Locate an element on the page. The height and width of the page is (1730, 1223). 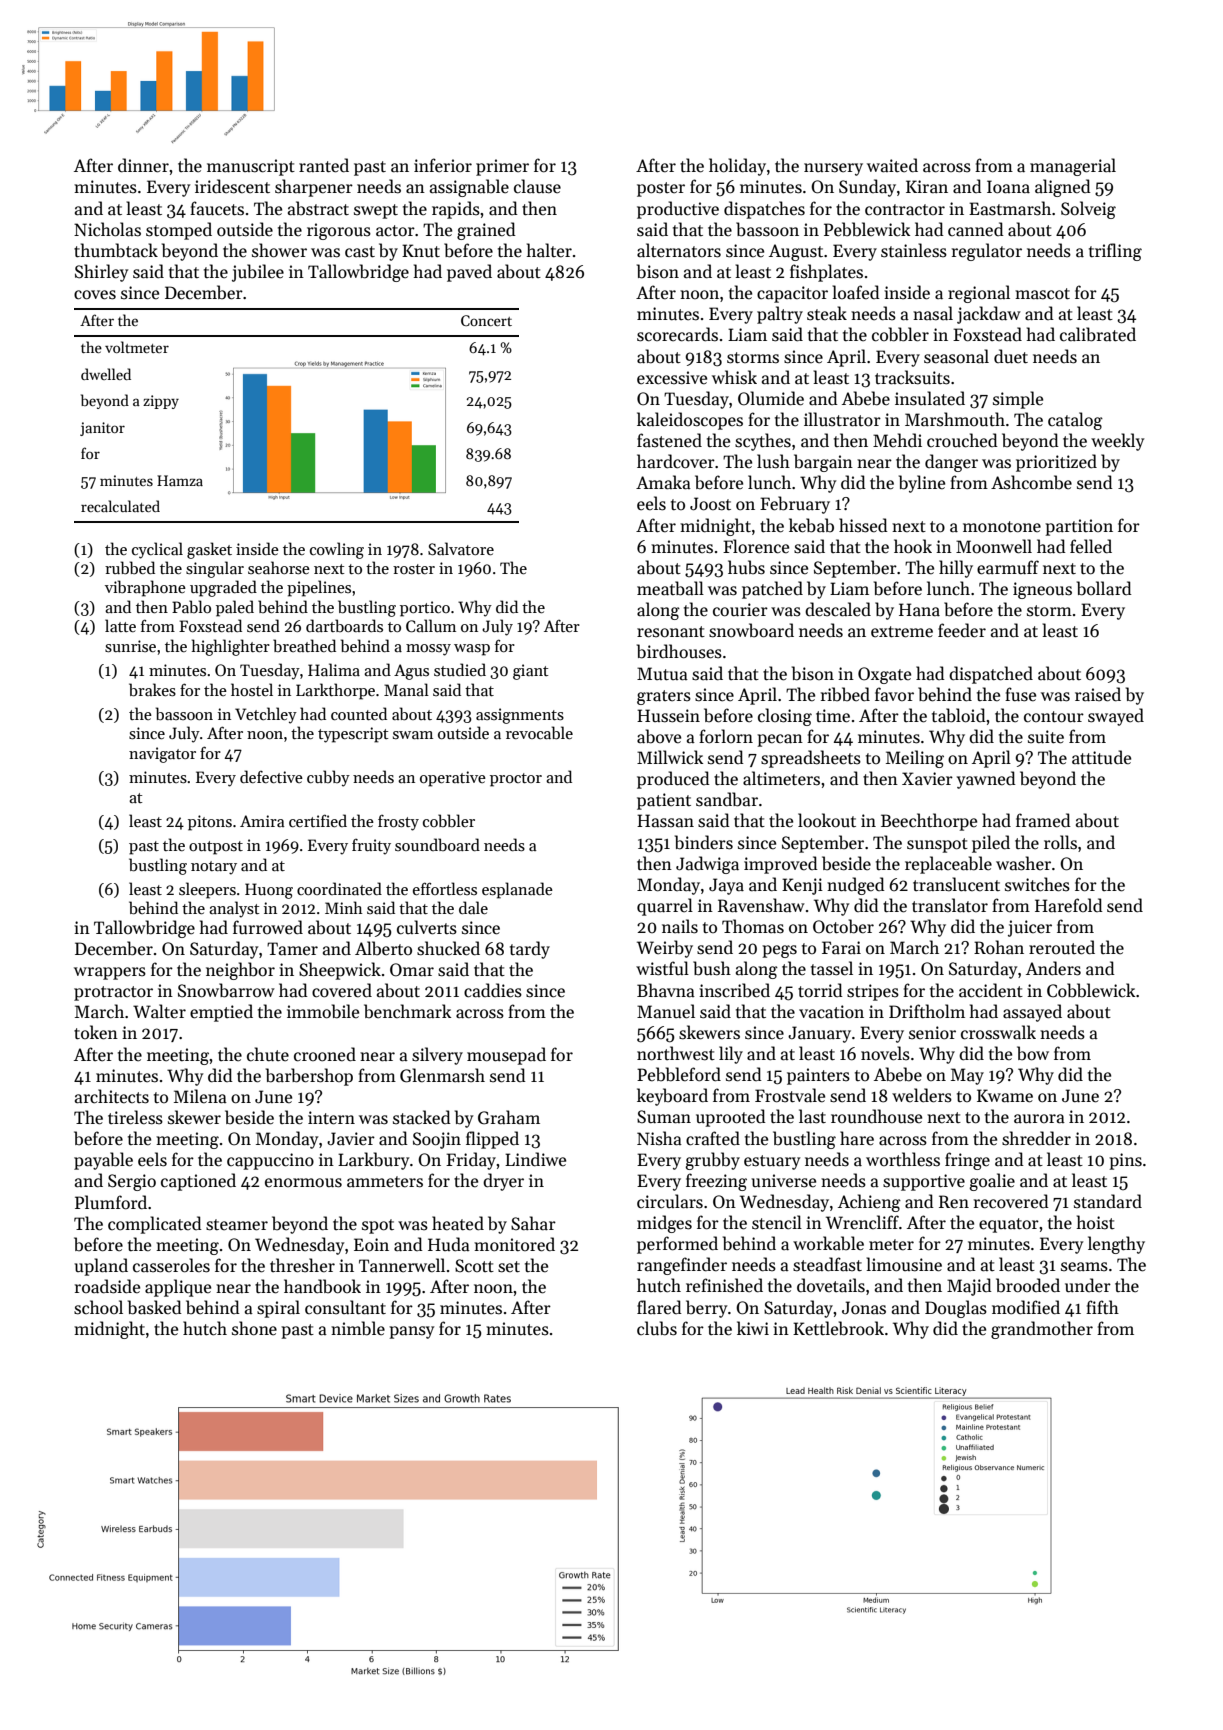
grandmother is located at coordinates (1042, 1330).
